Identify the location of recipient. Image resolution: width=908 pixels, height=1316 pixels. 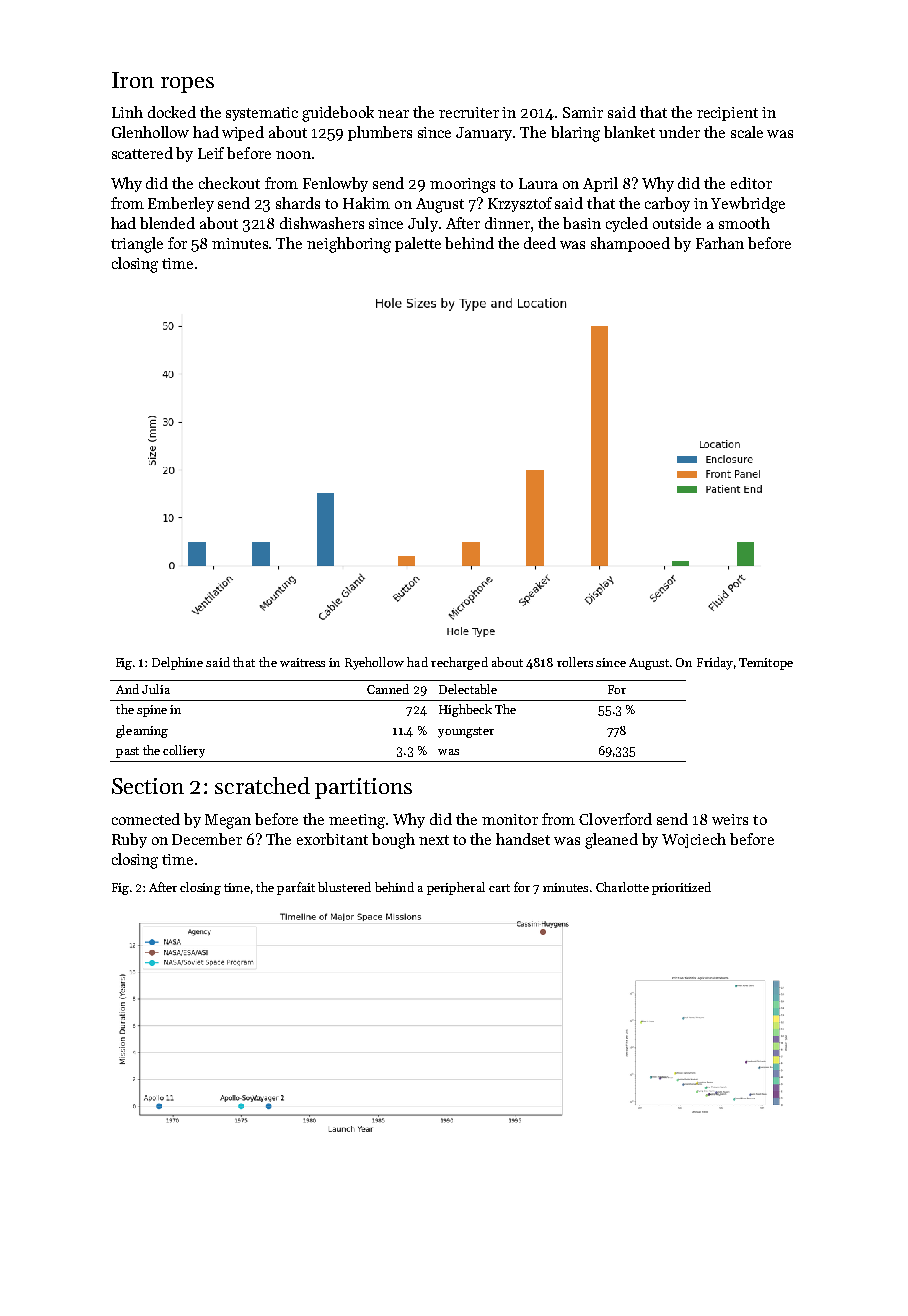
(727, 114).
